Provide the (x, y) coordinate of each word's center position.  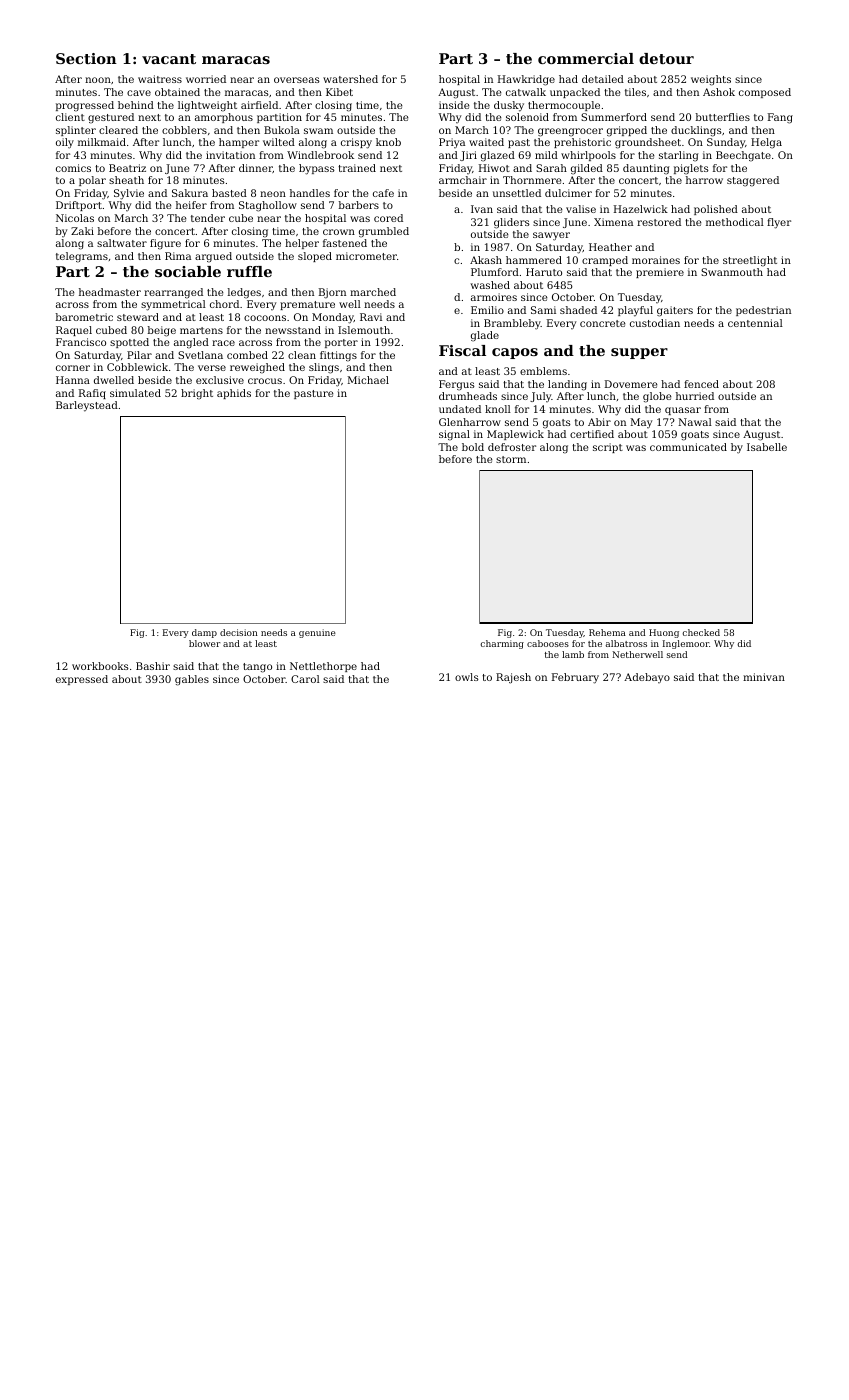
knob (388, 142)
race (223, 343)
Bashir (153, 666)
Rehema (607, 632)
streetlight (750, 261)
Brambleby (512, 324)
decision (239, 632)
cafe (383, 193)
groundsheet (648, 143)
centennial (755, 323)
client (70, 117)
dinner (256, 168)
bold (473, 447)
